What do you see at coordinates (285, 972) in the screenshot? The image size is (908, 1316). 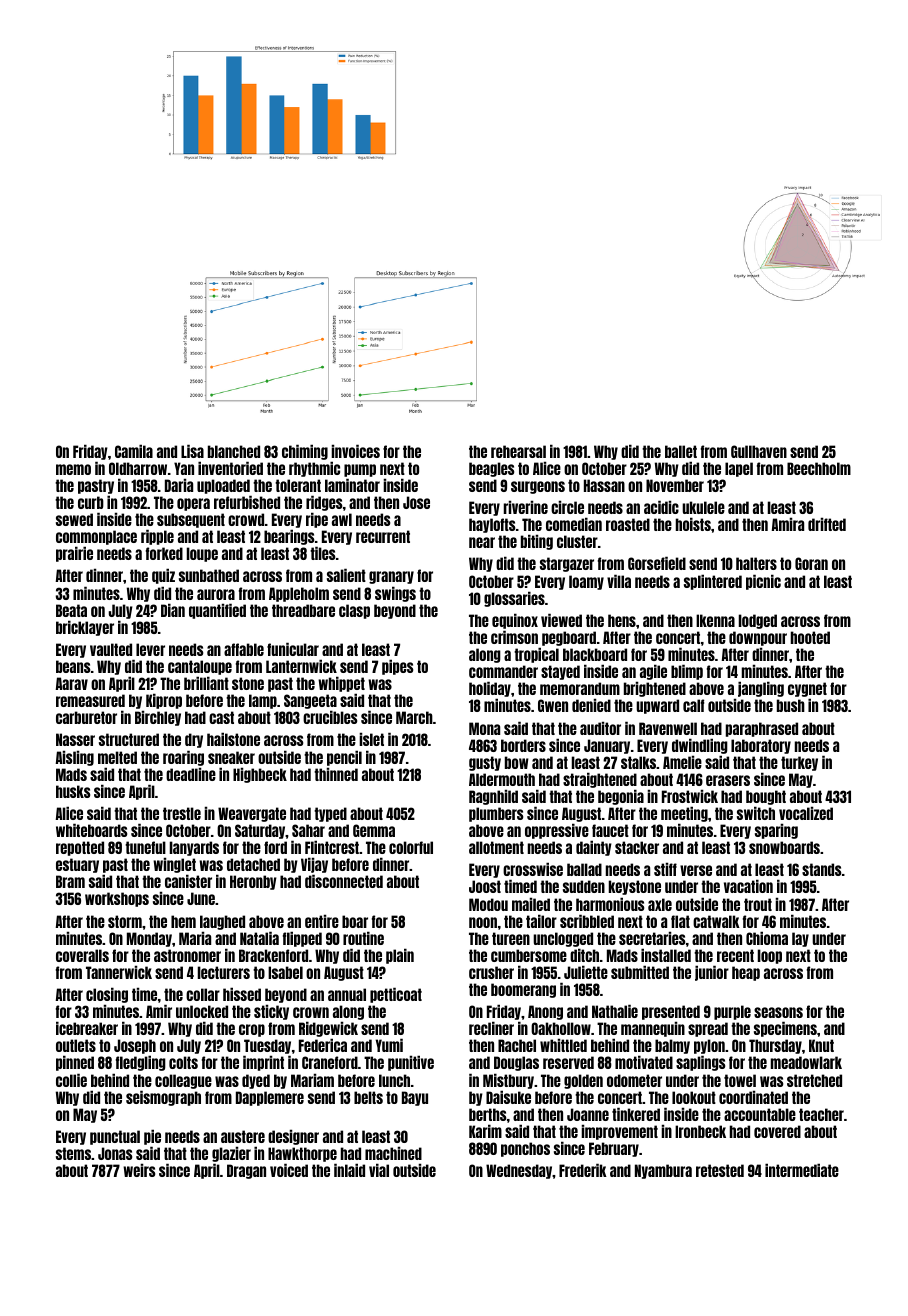 I see `Isabel` at bounding box center [285, 972].
